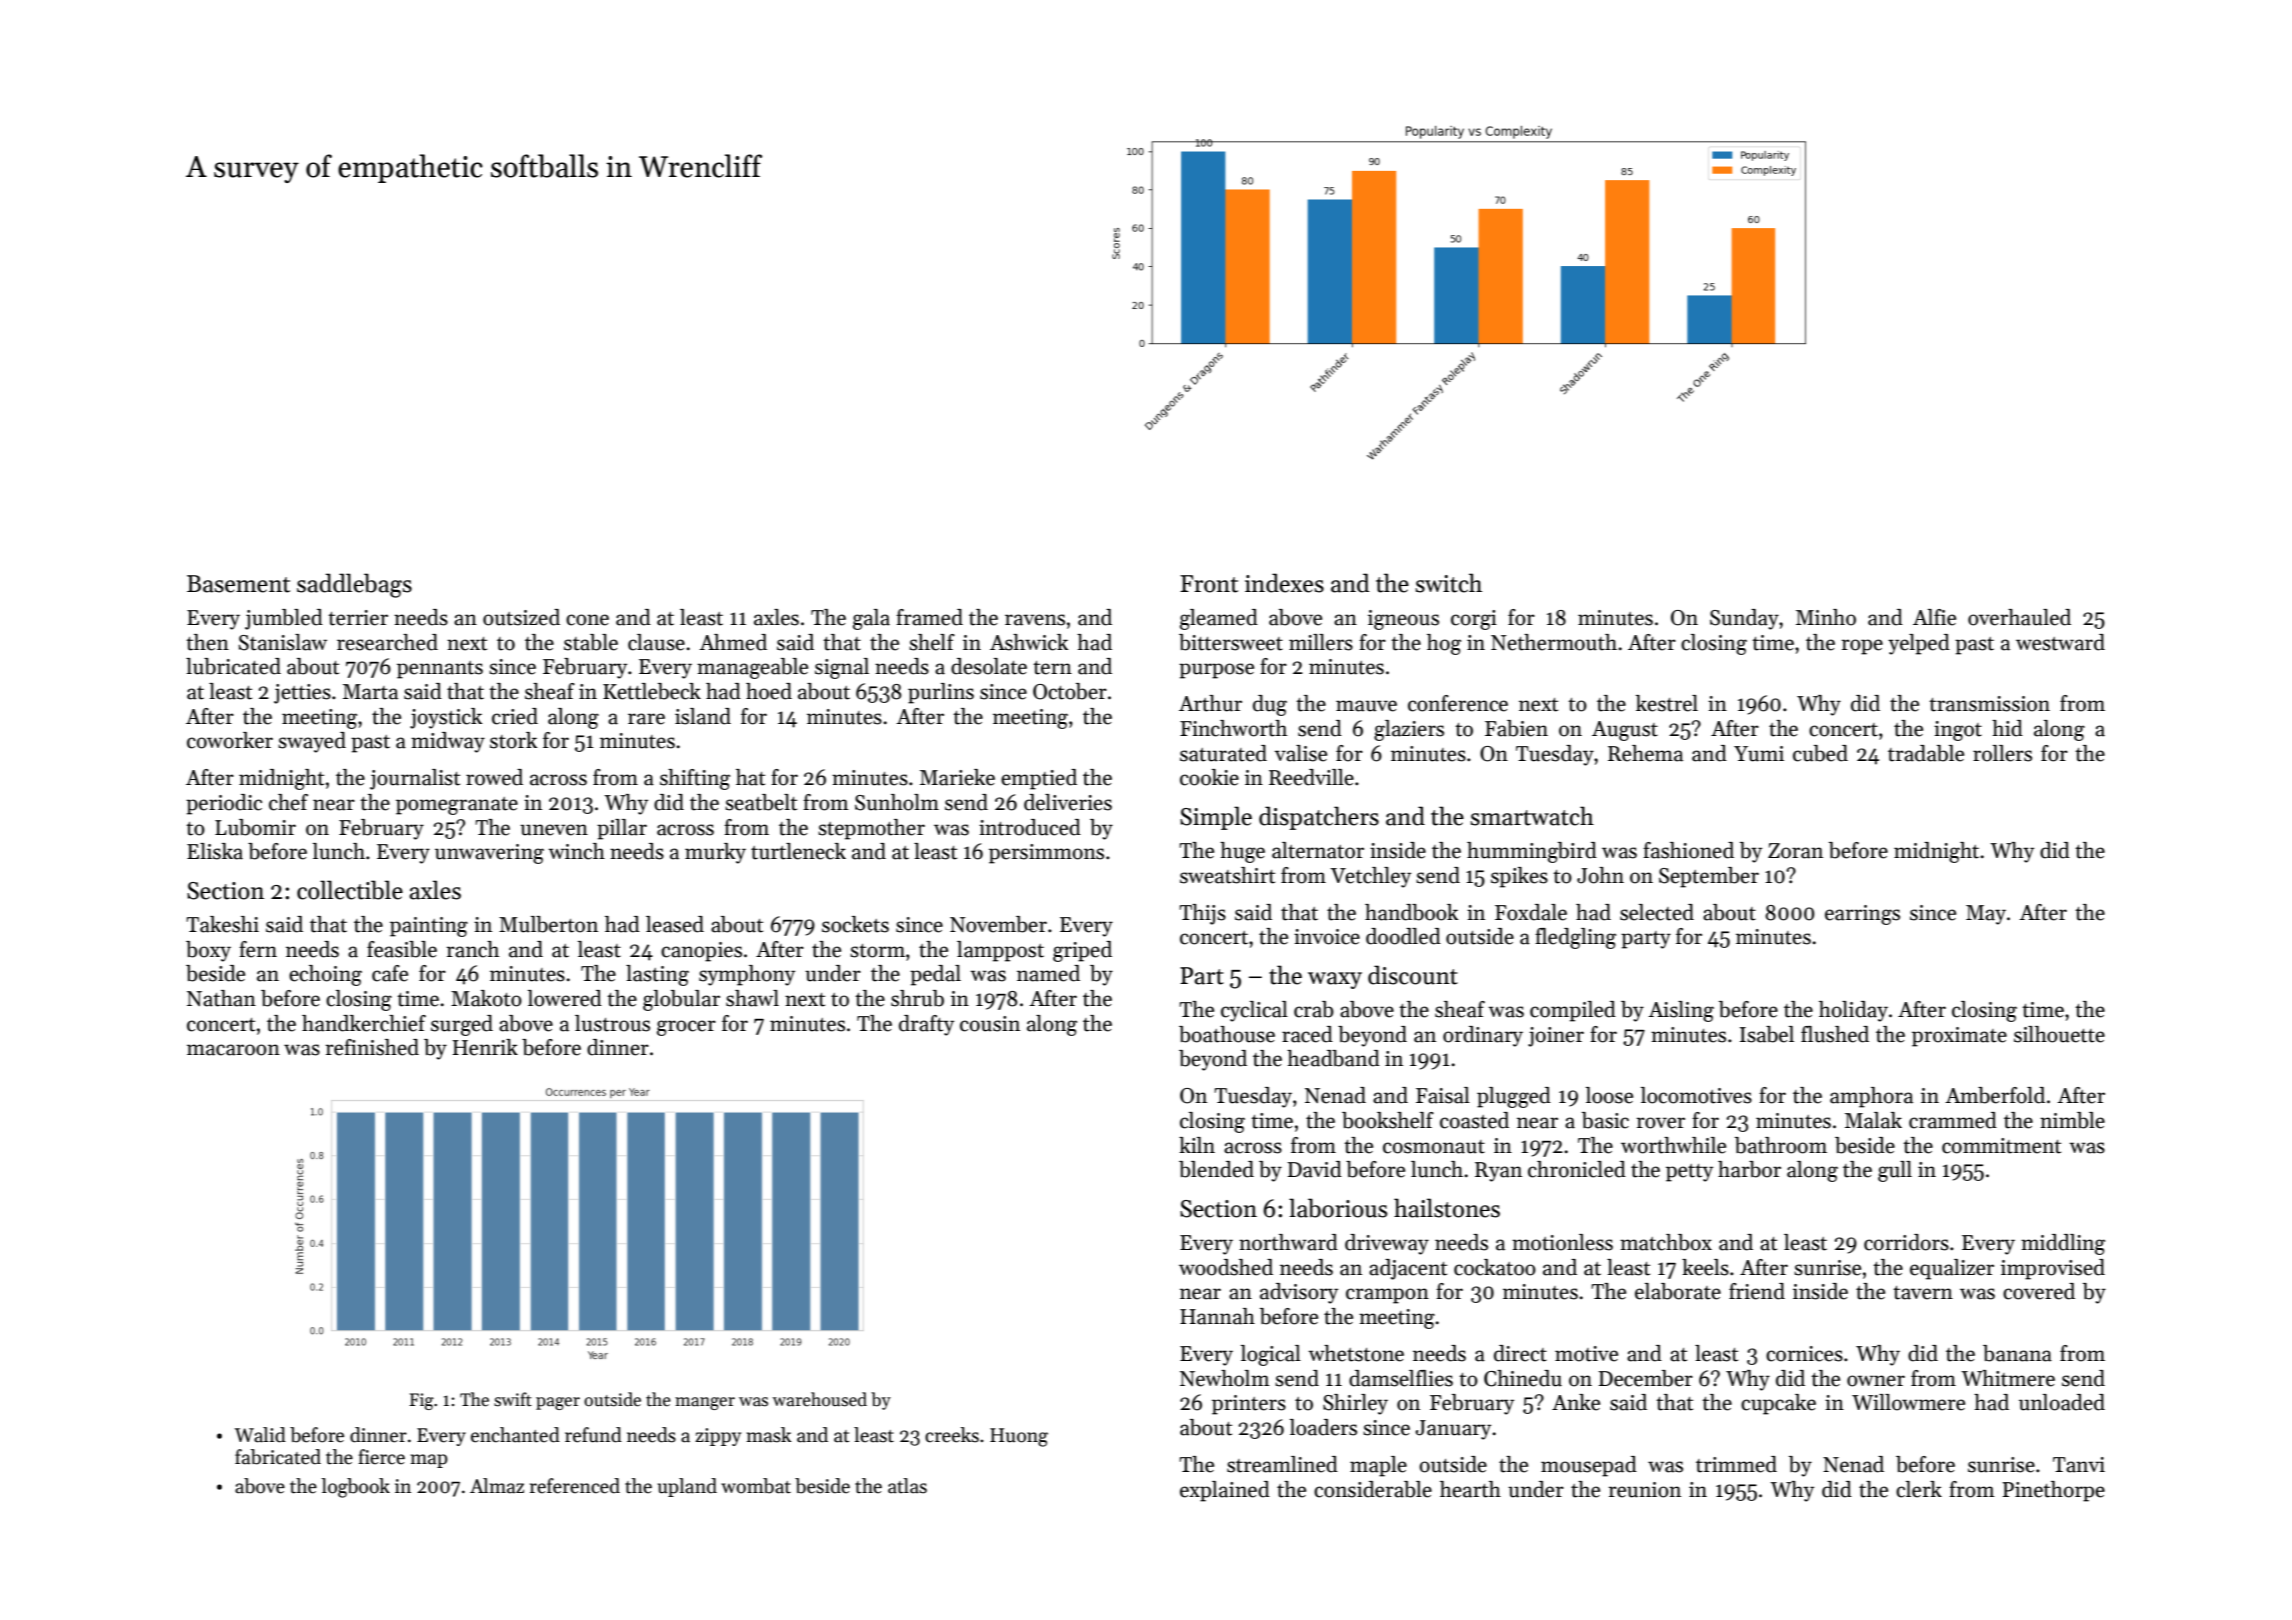  I want to click on keels, so click(1705, 1267).
